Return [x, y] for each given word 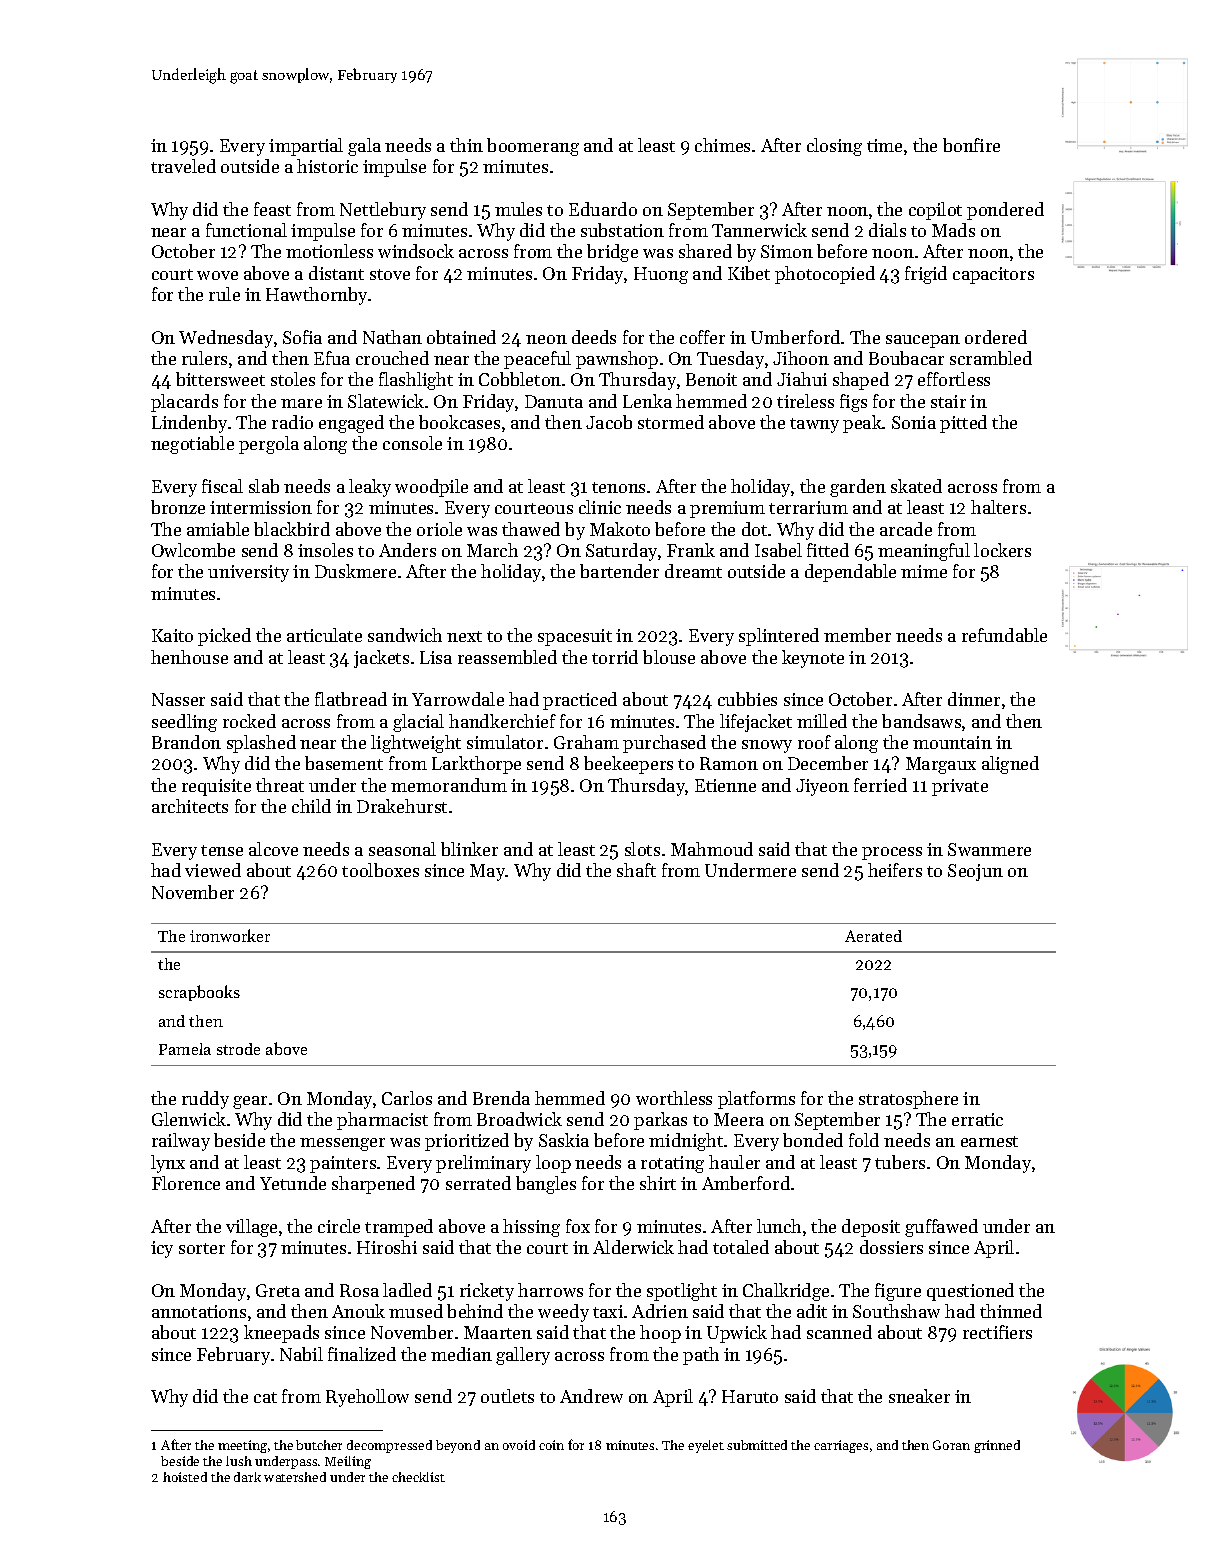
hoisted [185, 1477]
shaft [636, 870]
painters [343, 1164]
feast [272, 209]
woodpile [431, 488]
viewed [213, 870]
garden [858, 488]
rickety [487, 1292]
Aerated [873, 936]
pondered [1005, 211]
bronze [178, 507]
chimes [722, 145]
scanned [839, 1332]
